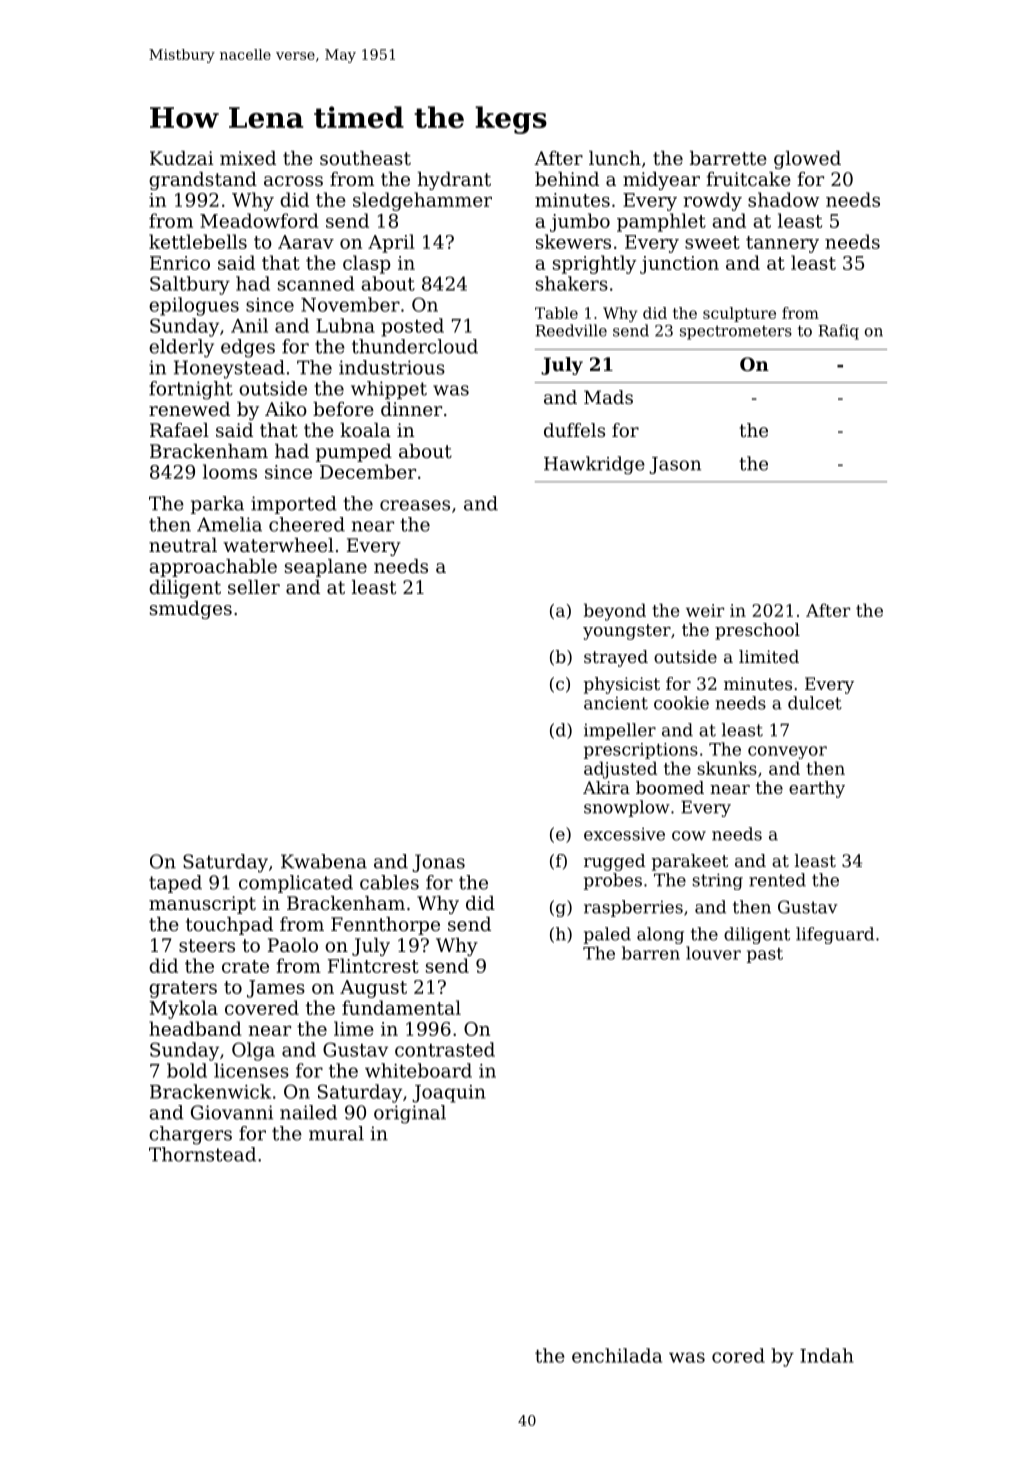  Describe the element at coordinates (617, 1355) in the screenshot. I see `enchilada` at that location.
